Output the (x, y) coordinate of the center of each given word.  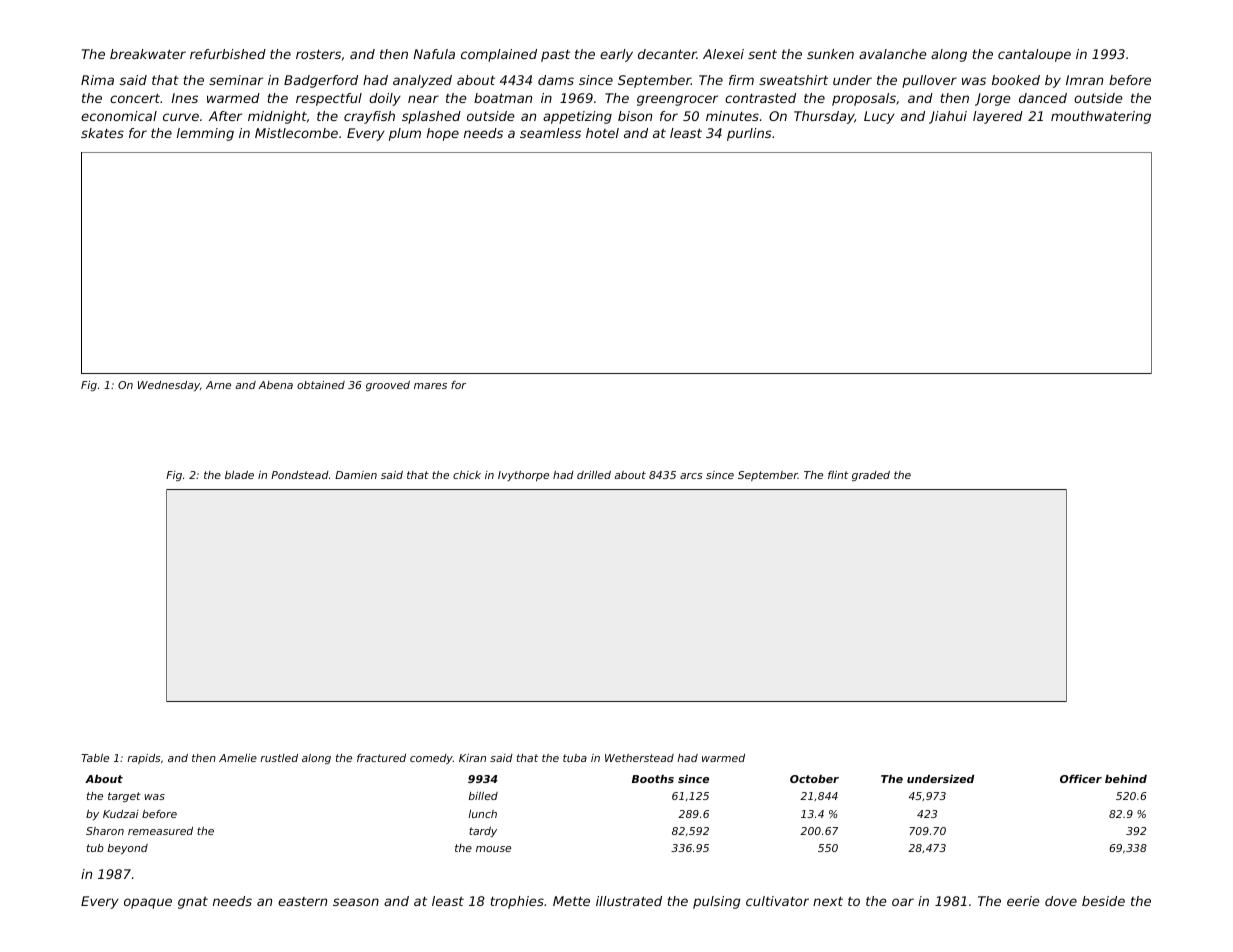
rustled (279, 758)
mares (430, 386)
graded (871, 476)
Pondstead (300, 475)
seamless (550, 133)
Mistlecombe (296, 133)
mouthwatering (1101, 117)
